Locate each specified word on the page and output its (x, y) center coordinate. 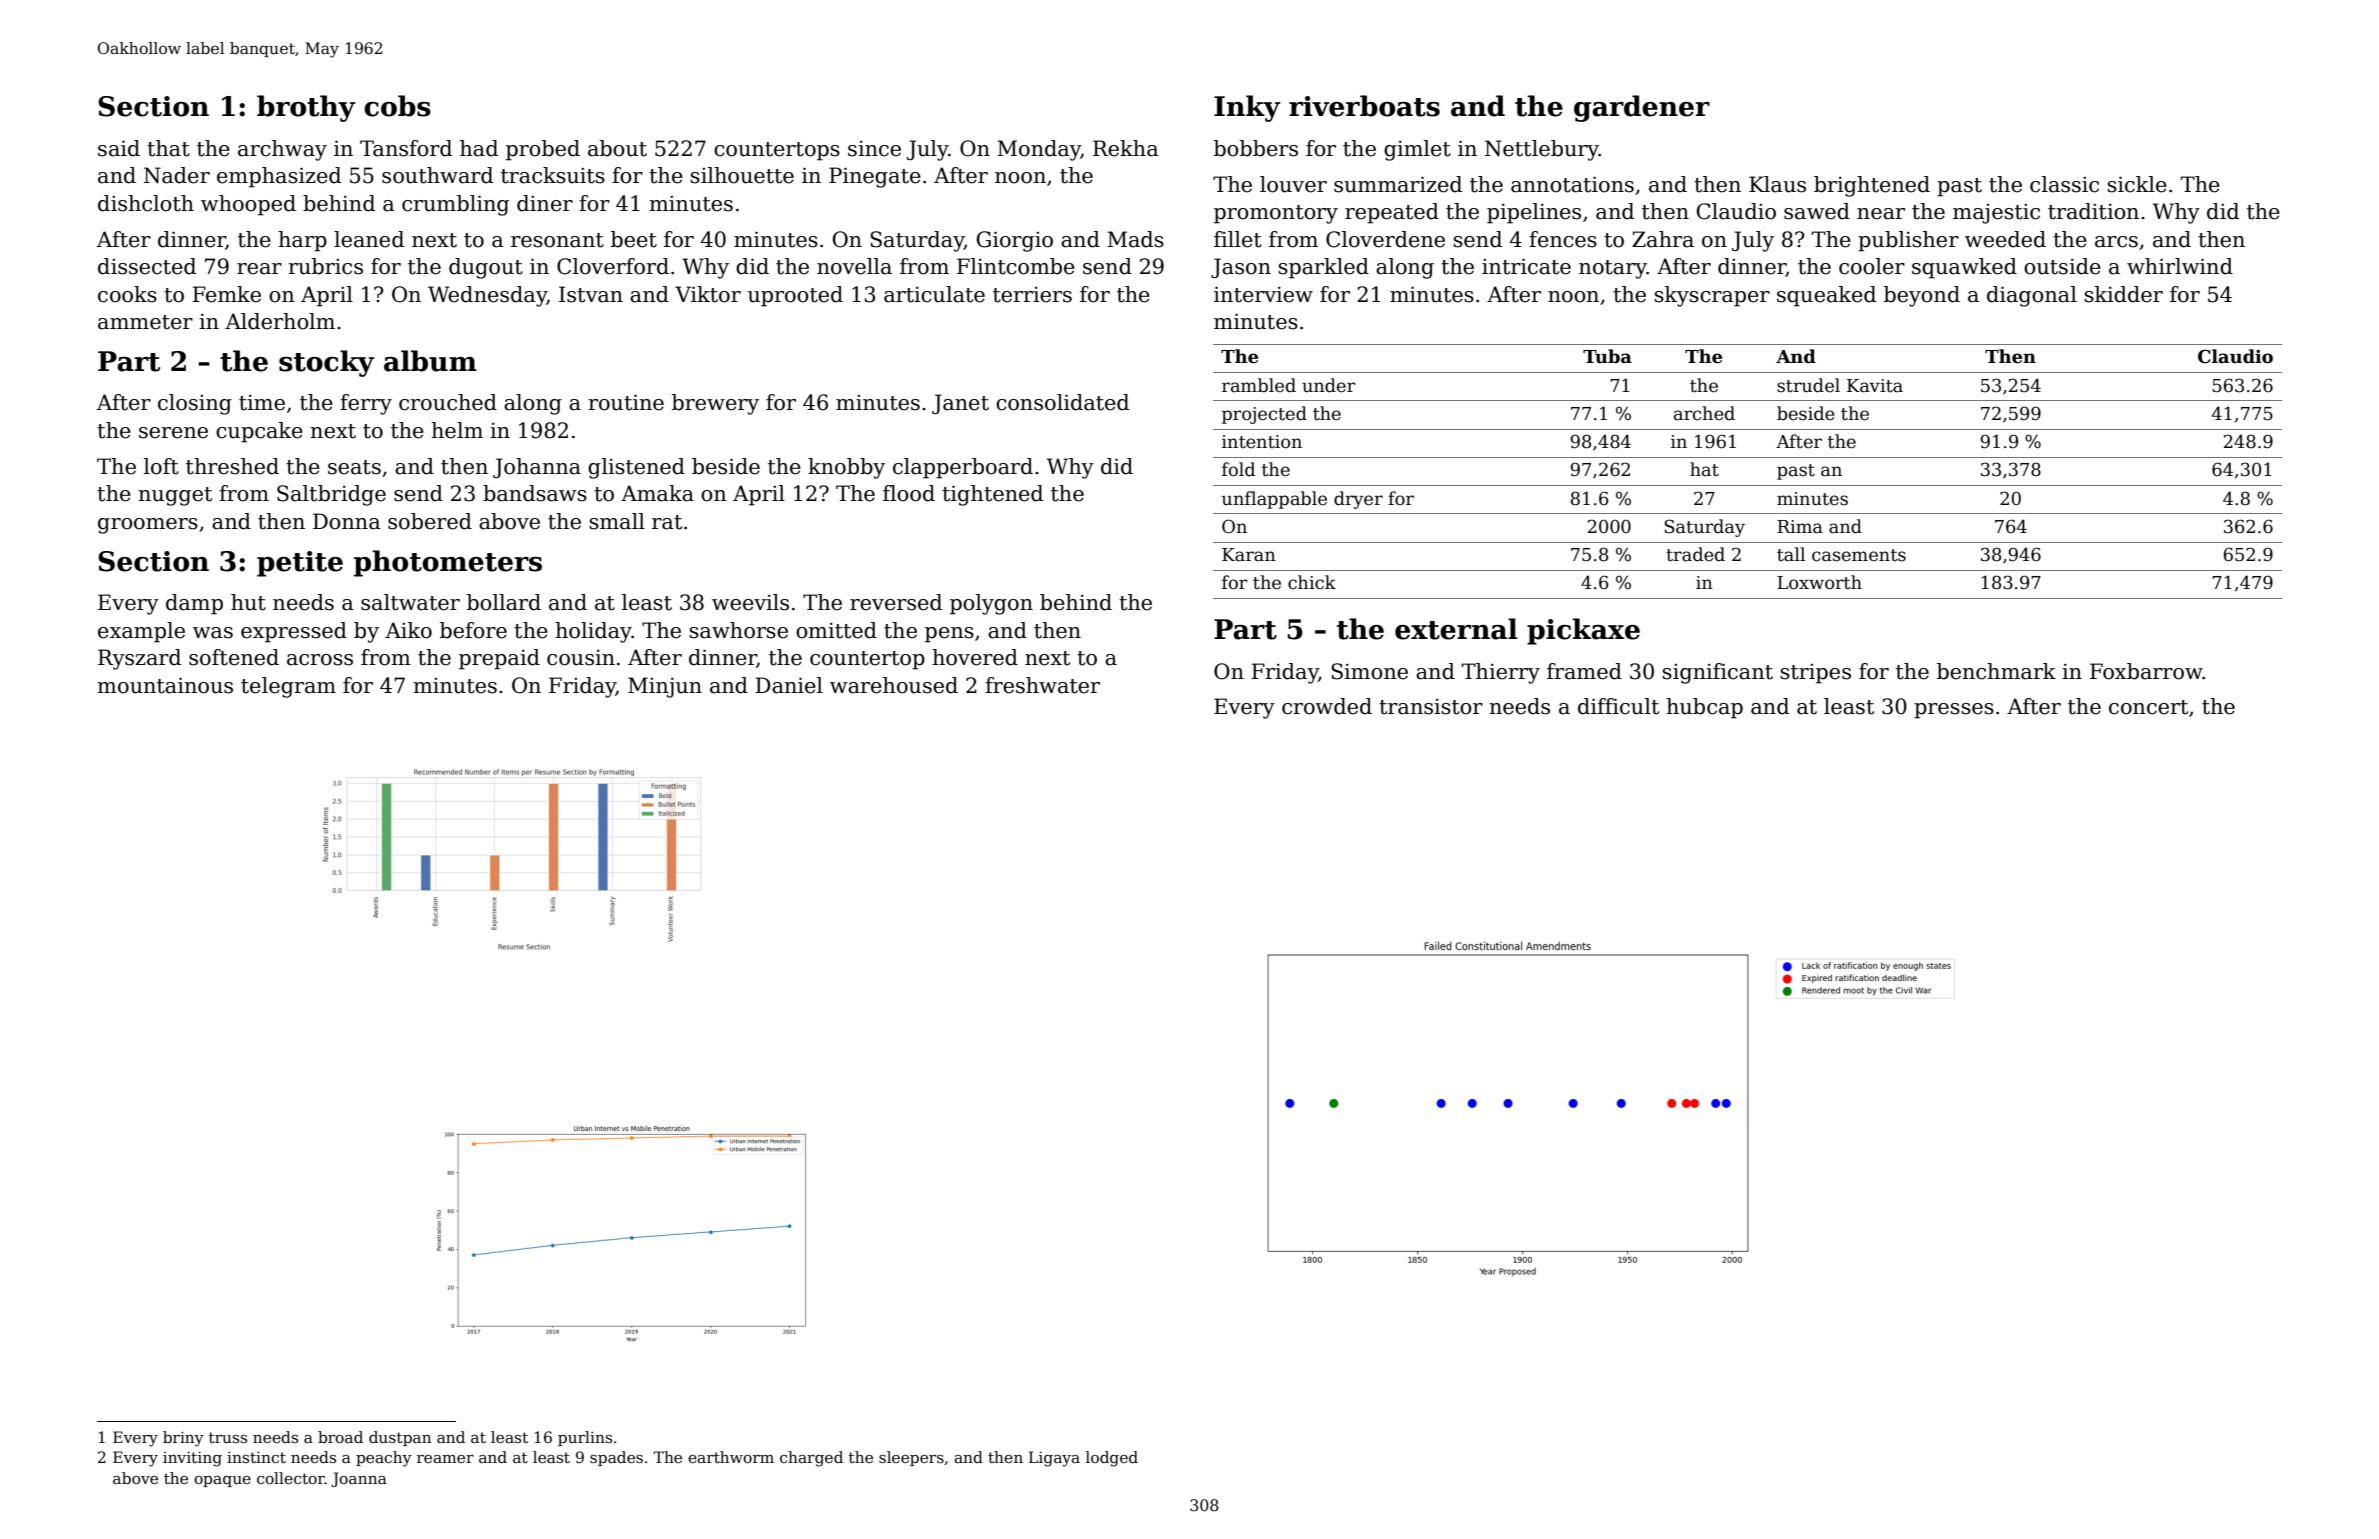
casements (1859, 555)
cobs (397, 106)
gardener (1642, 108)
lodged (1112, 1459)
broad (340, 1437)
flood (909, 493)
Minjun (665, 687)
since (874, 149)
